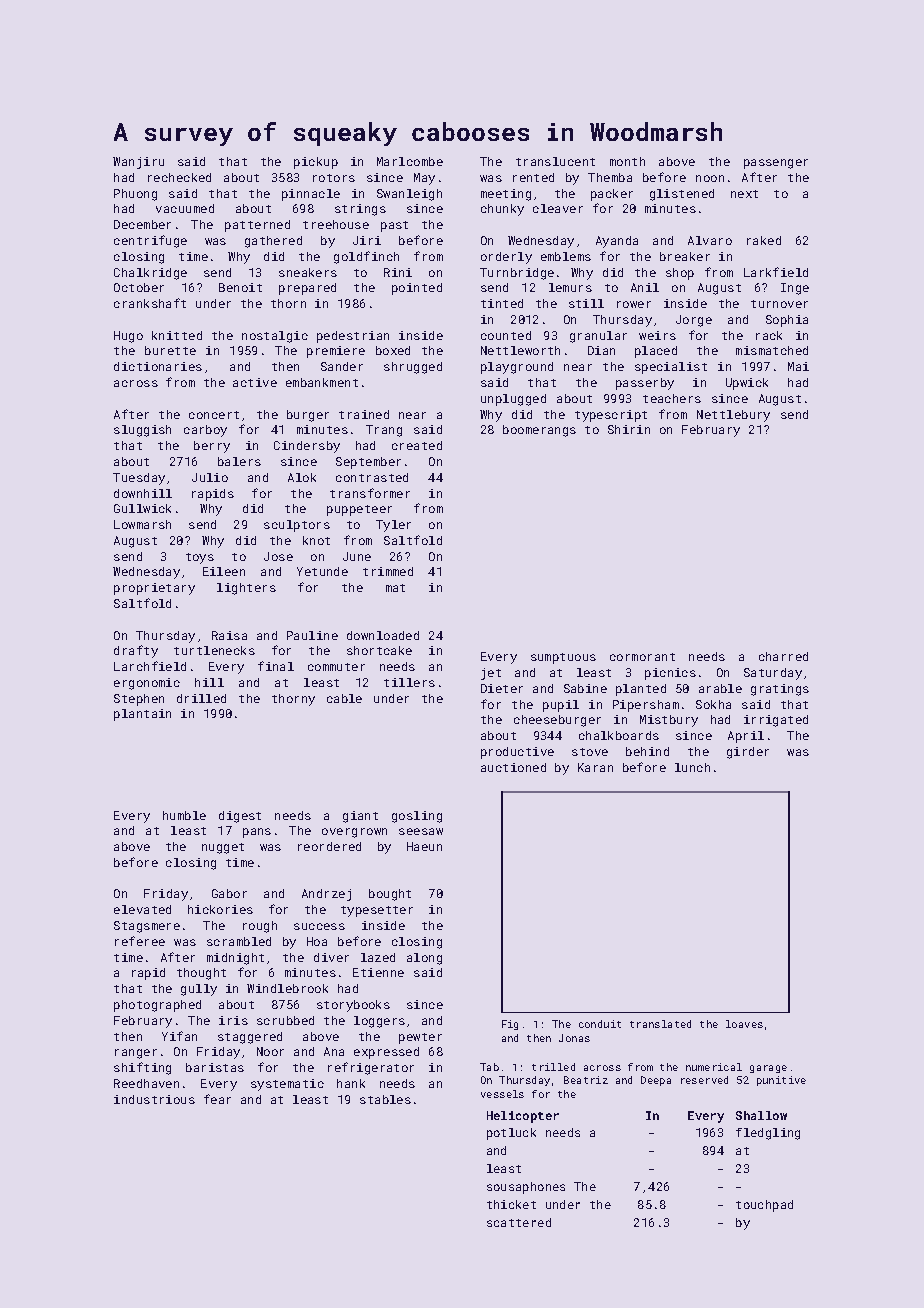  What do you see at coordinates (733, 416) in the page?
I see `Nettlebury` at bounding box center [733, 416].
